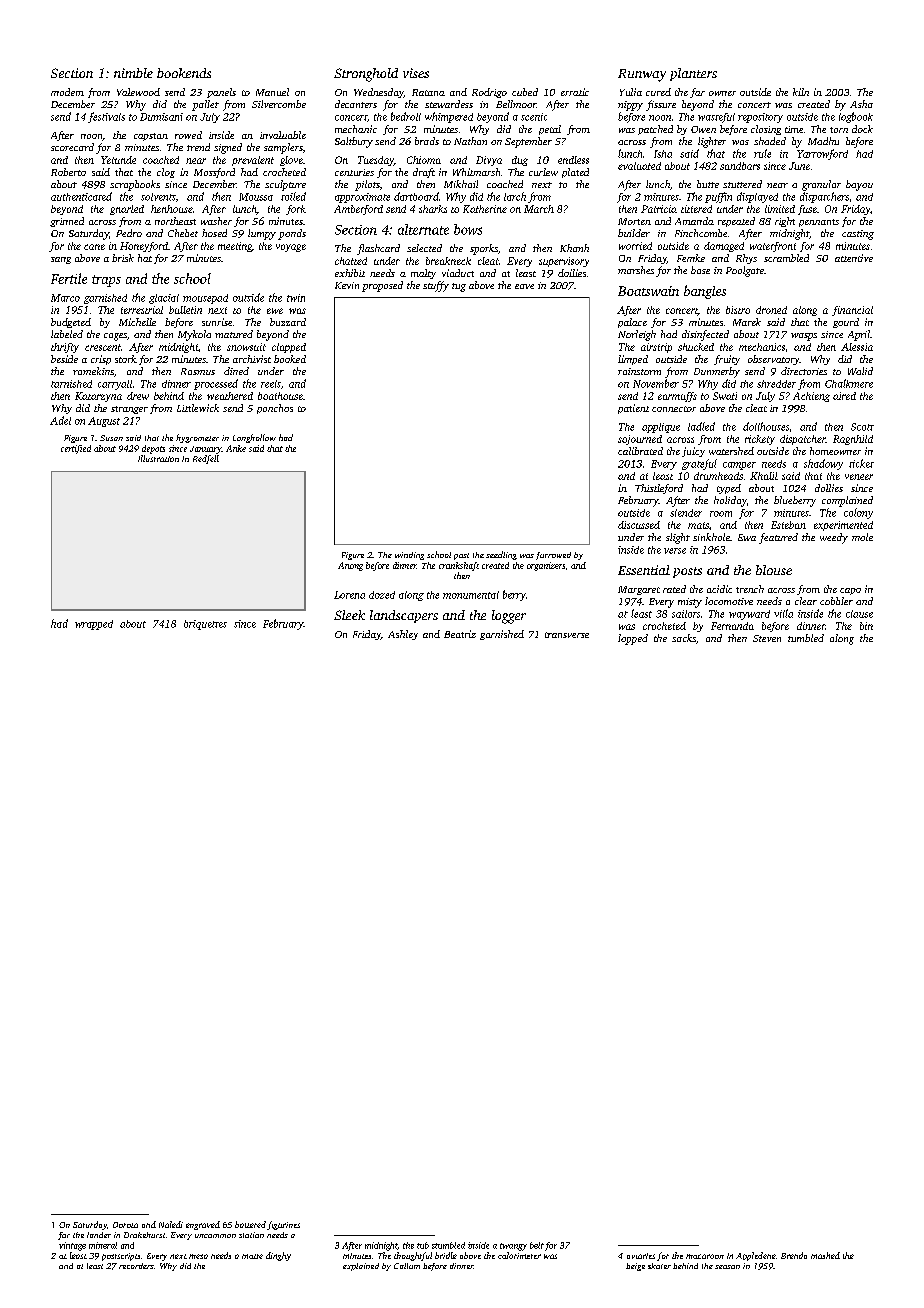  I want to click on vintage, so click(72, 1246).
